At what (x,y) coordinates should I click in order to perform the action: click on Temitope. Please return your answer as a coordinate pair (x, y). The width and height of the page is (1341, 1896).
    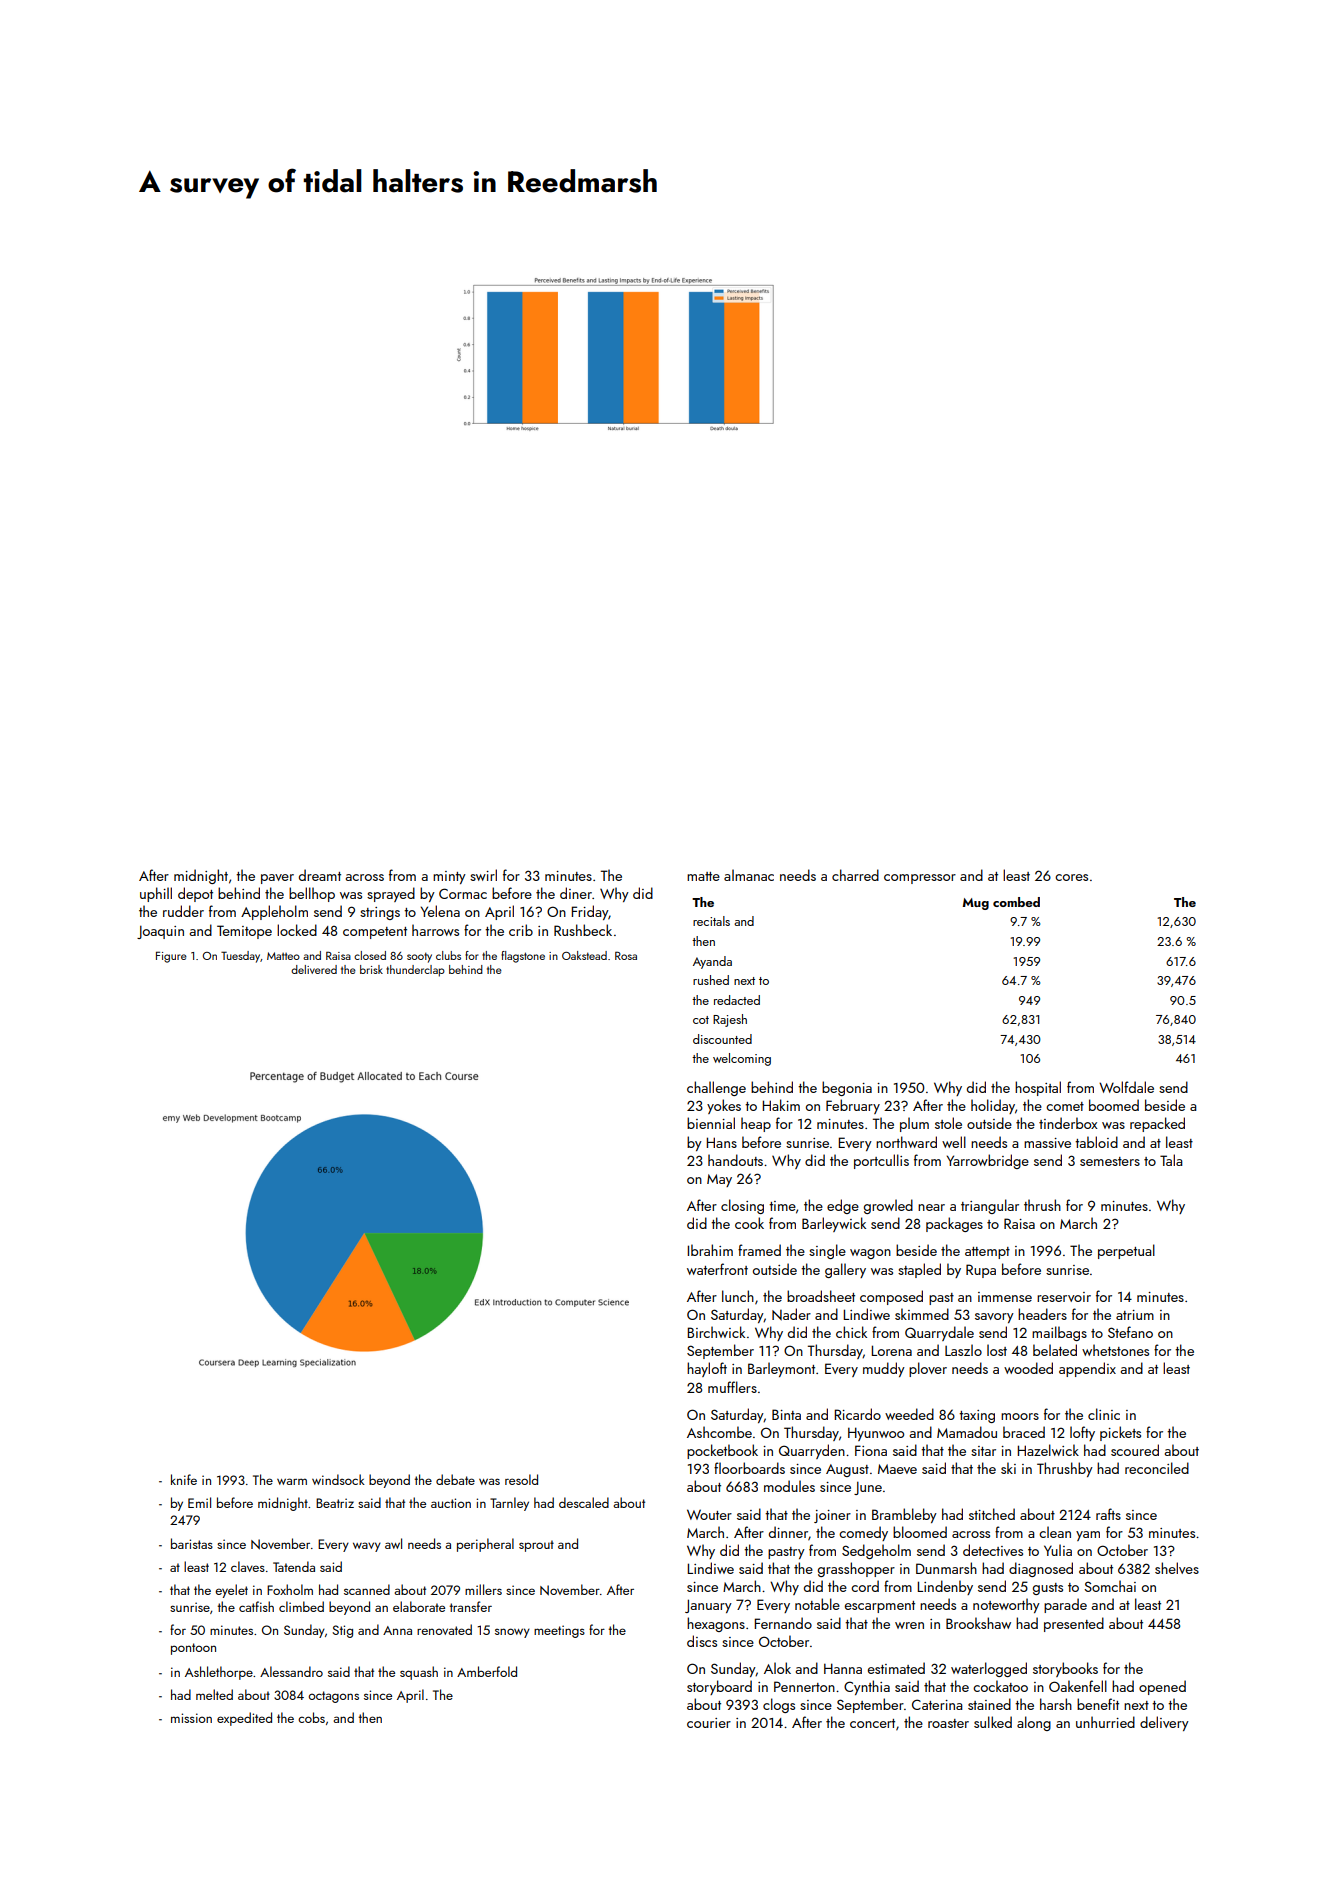
    Looking at the image, I should click on (244, 932).
